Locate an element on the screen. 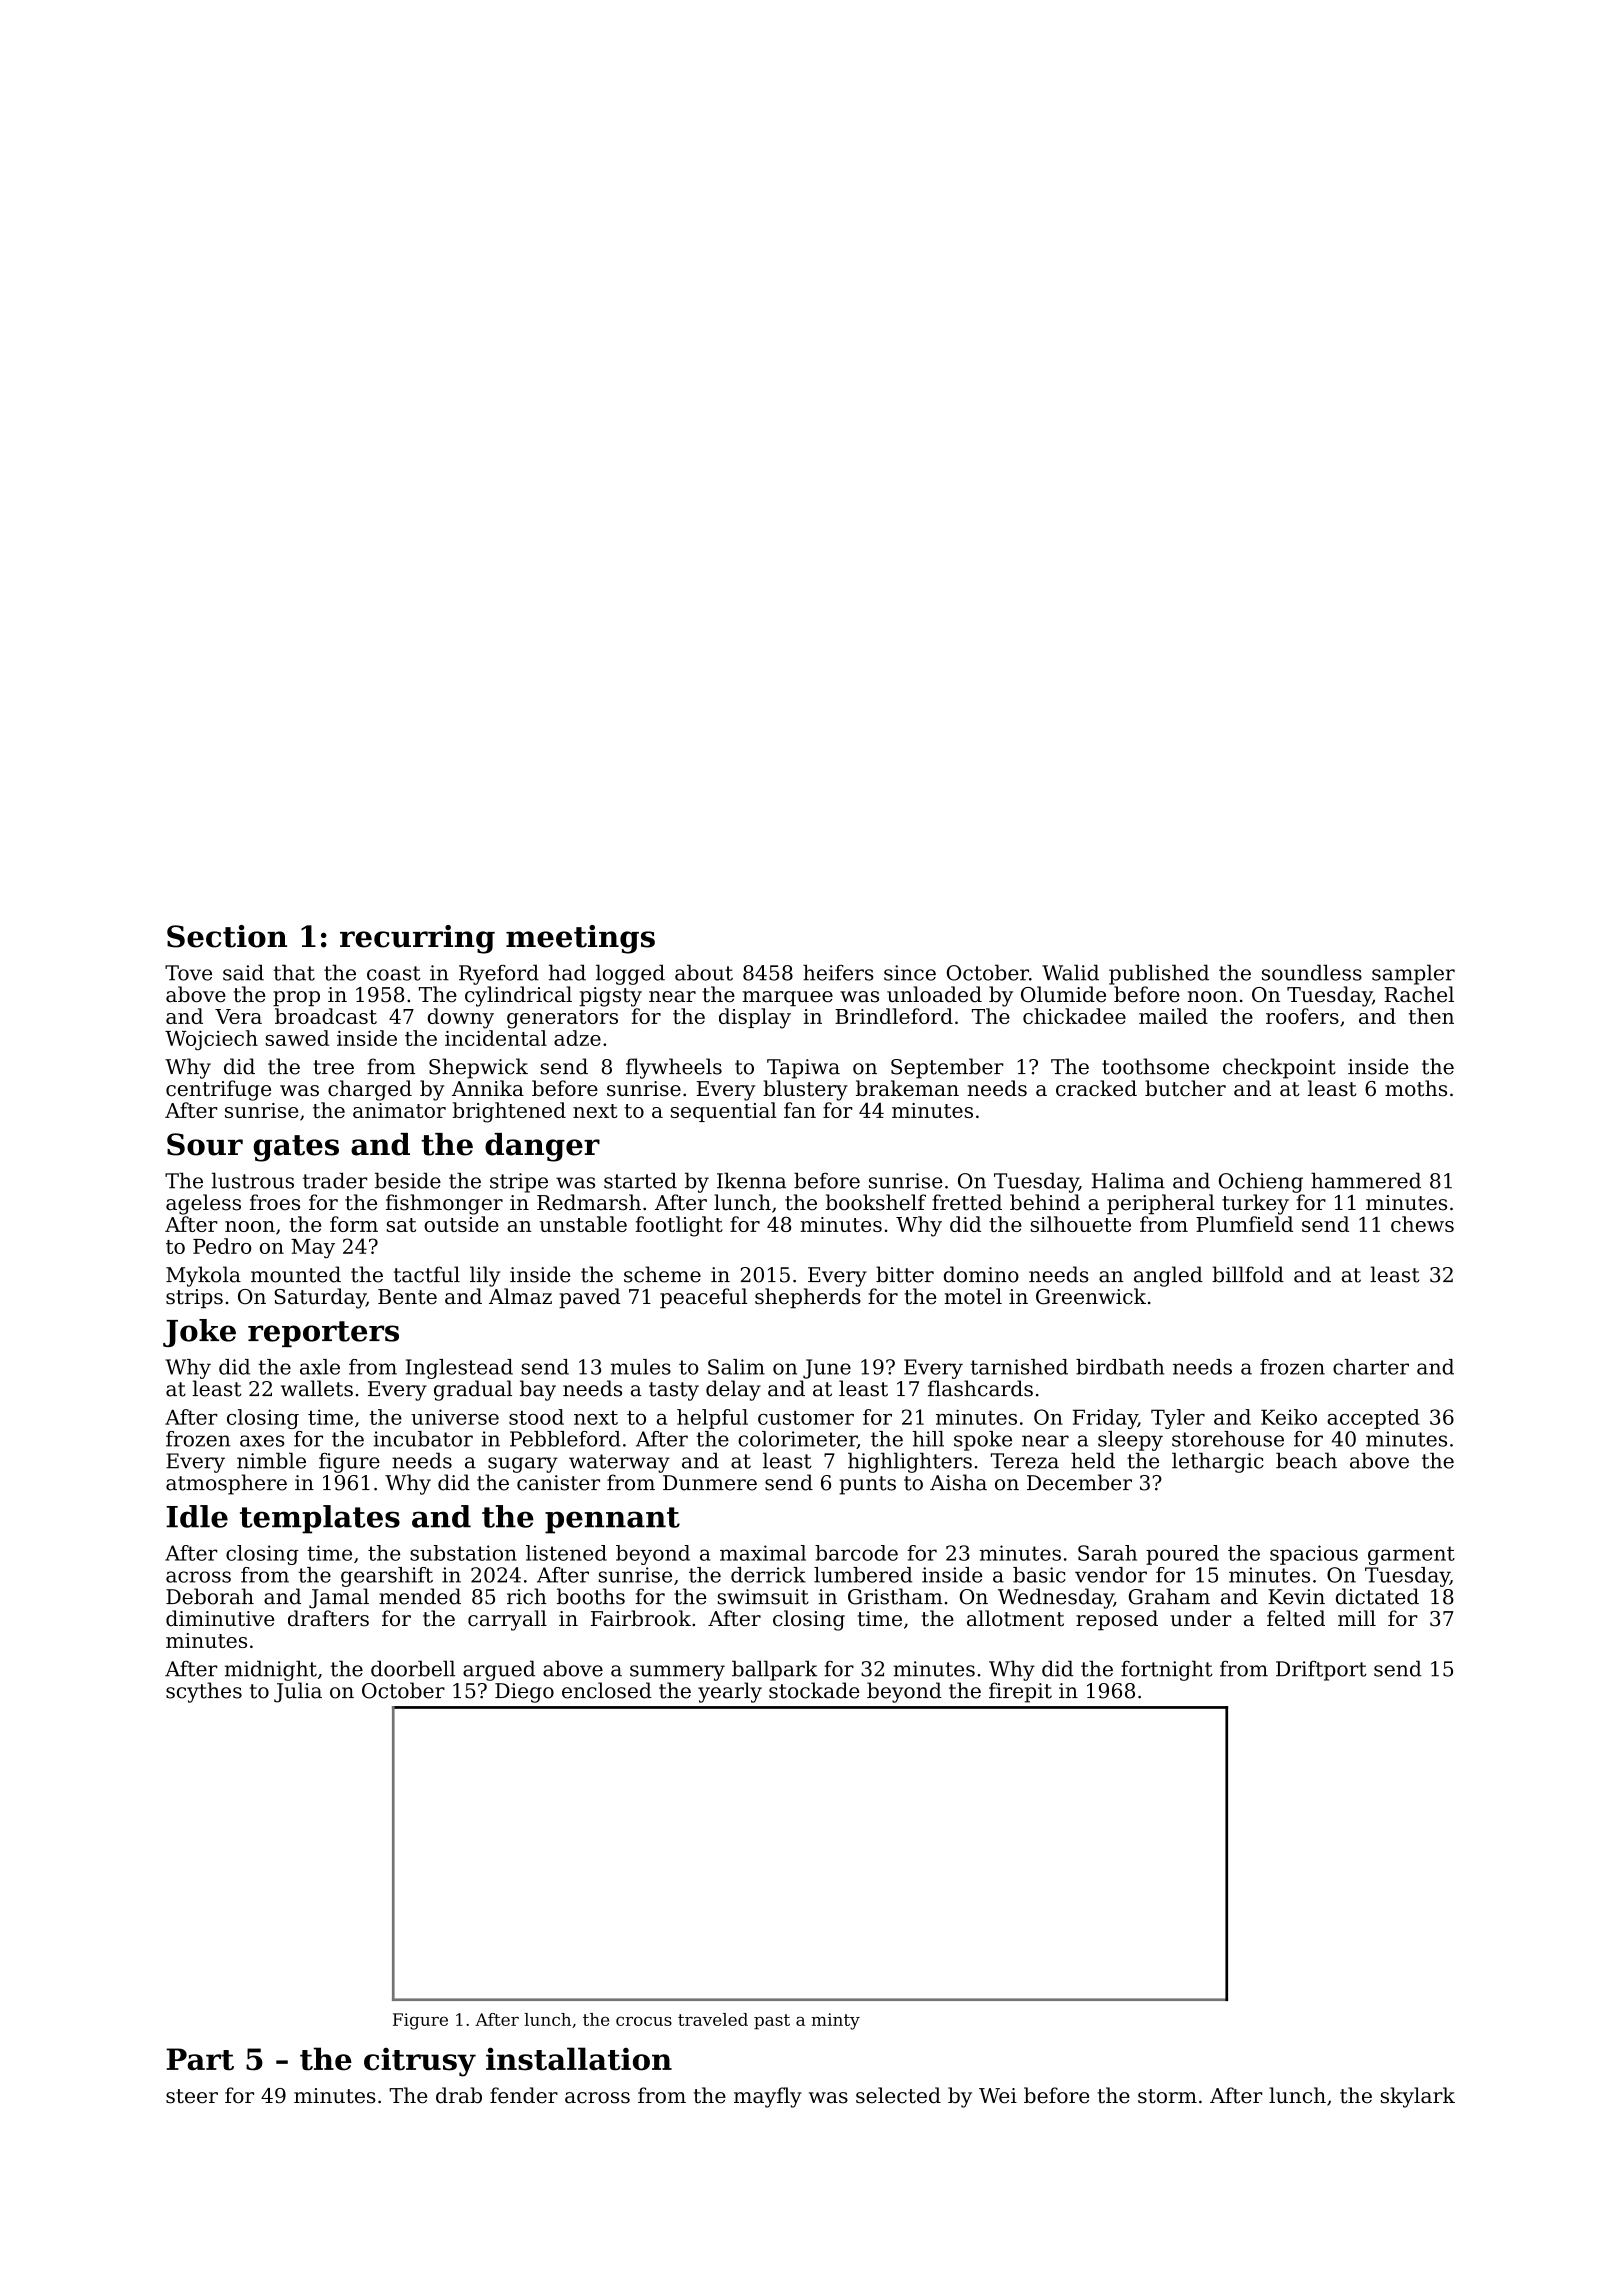 The image size is (1620, 2292). minty is located at coordinates (835, 2021).
